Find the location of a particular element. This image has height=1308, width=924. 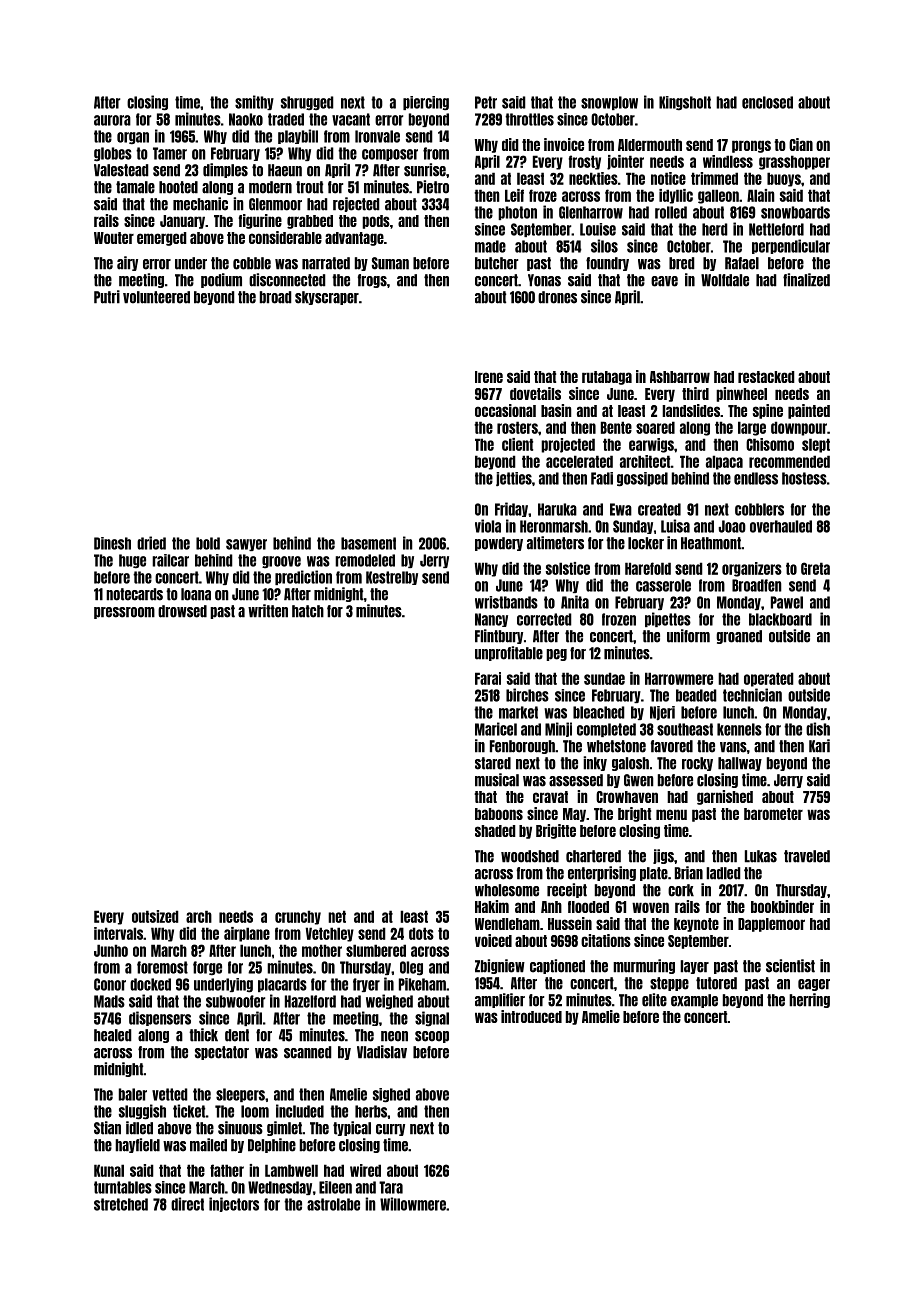

Anita is located at coordinates (575, 602).
